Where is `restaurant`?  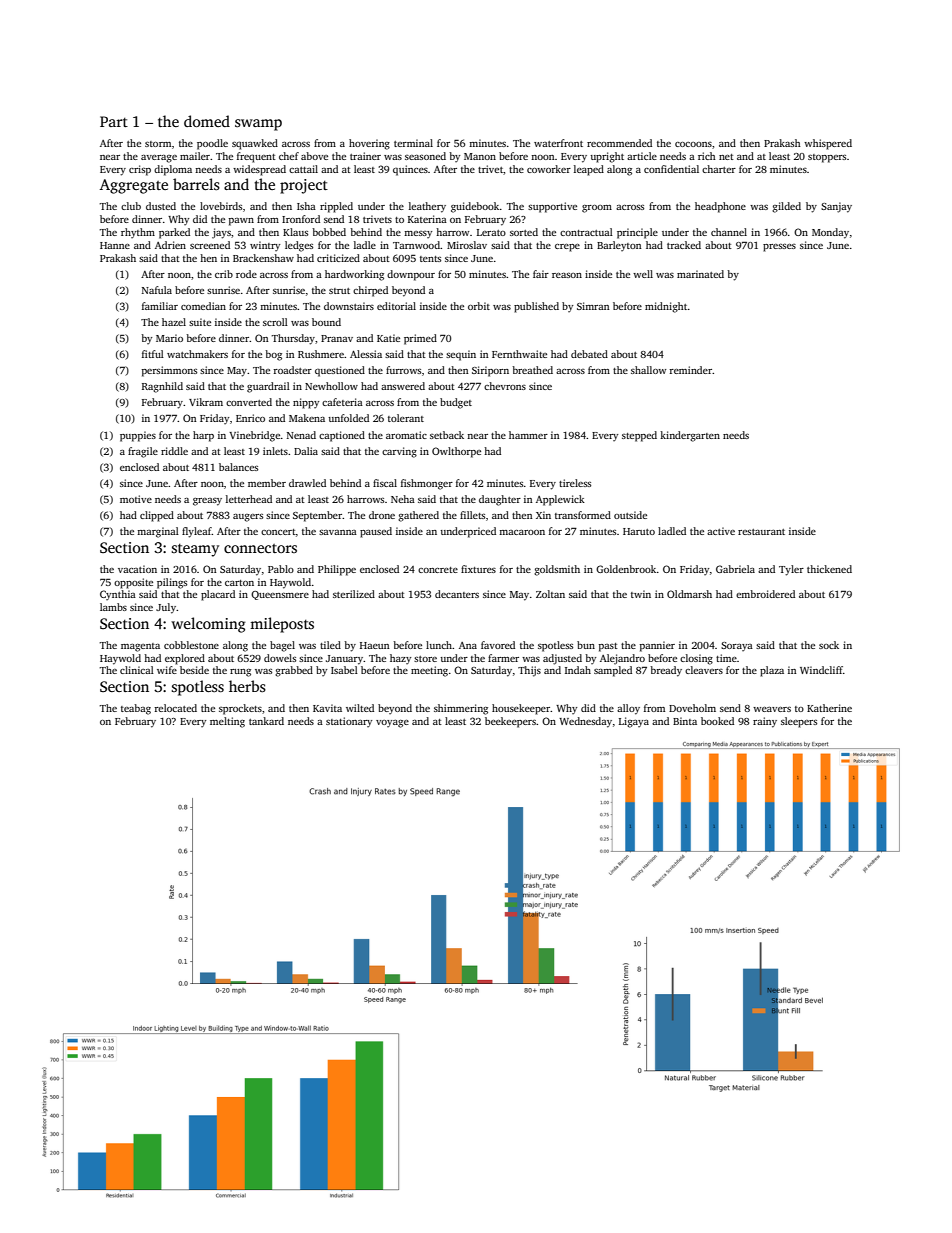 restaurant is located at coordinates (761, 532).
